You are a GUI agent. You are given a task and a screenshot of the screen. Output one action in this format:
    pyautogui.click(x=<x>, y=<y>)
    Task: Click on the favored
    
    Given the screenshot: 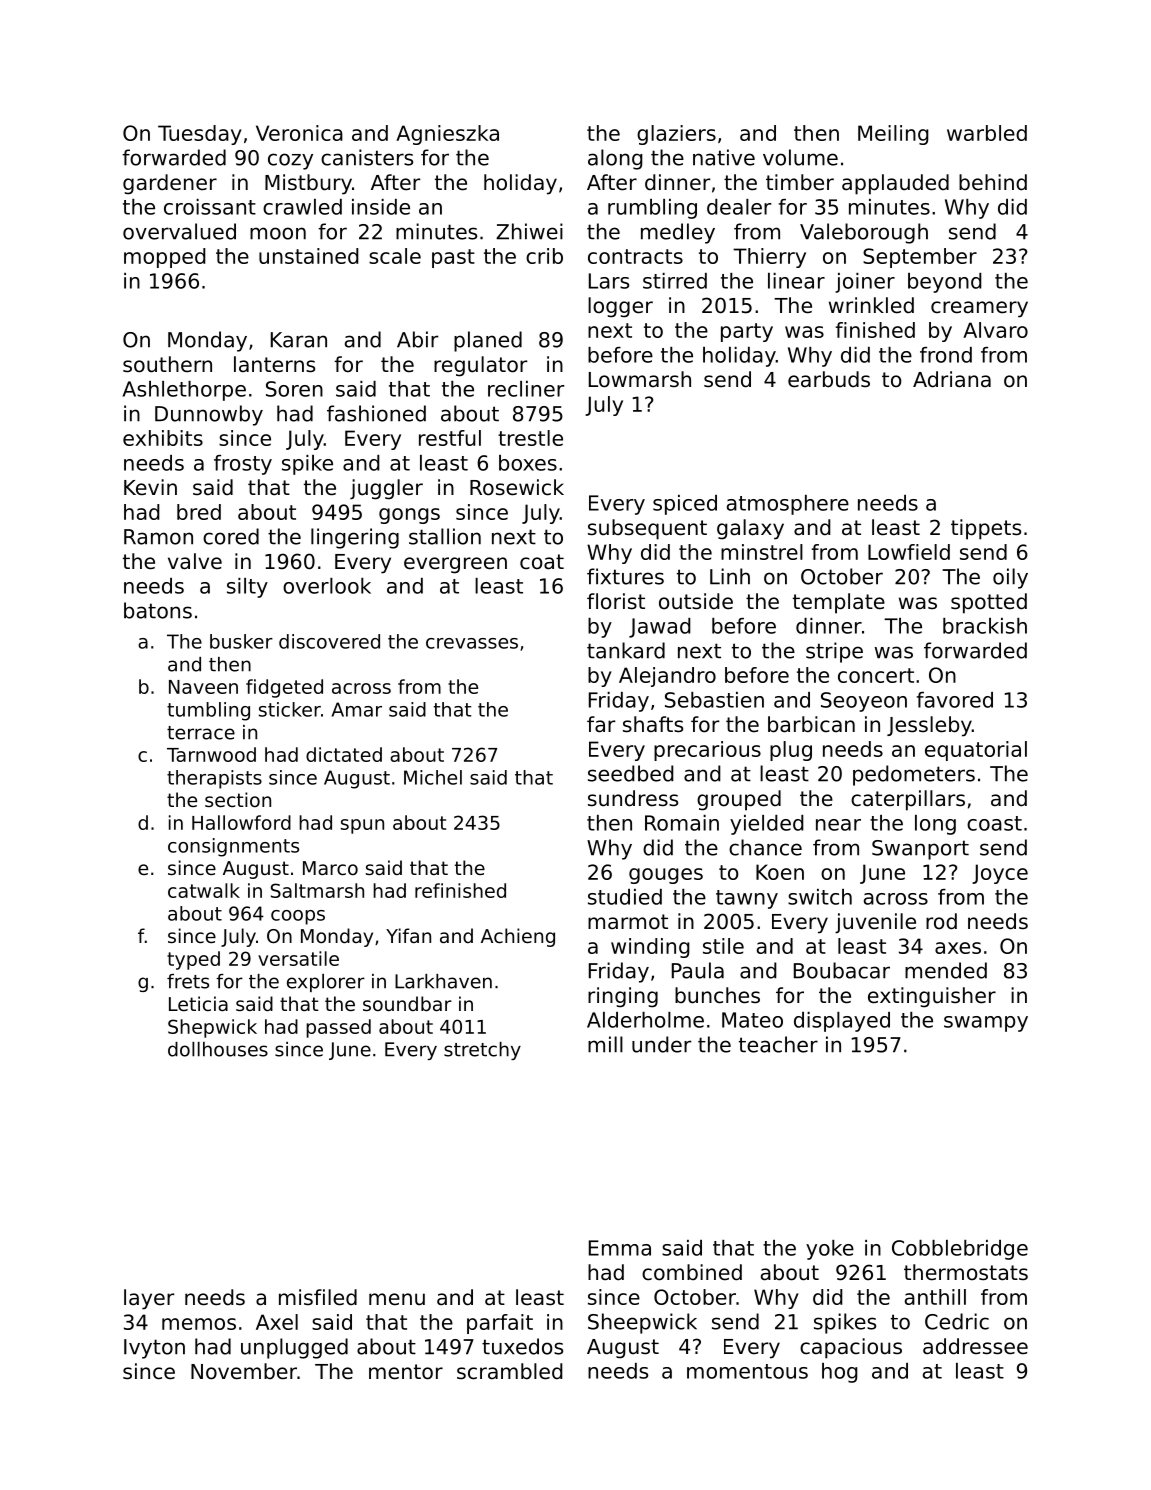 What is the action you would take?
    pyautogui.click(x=955, y=700)
